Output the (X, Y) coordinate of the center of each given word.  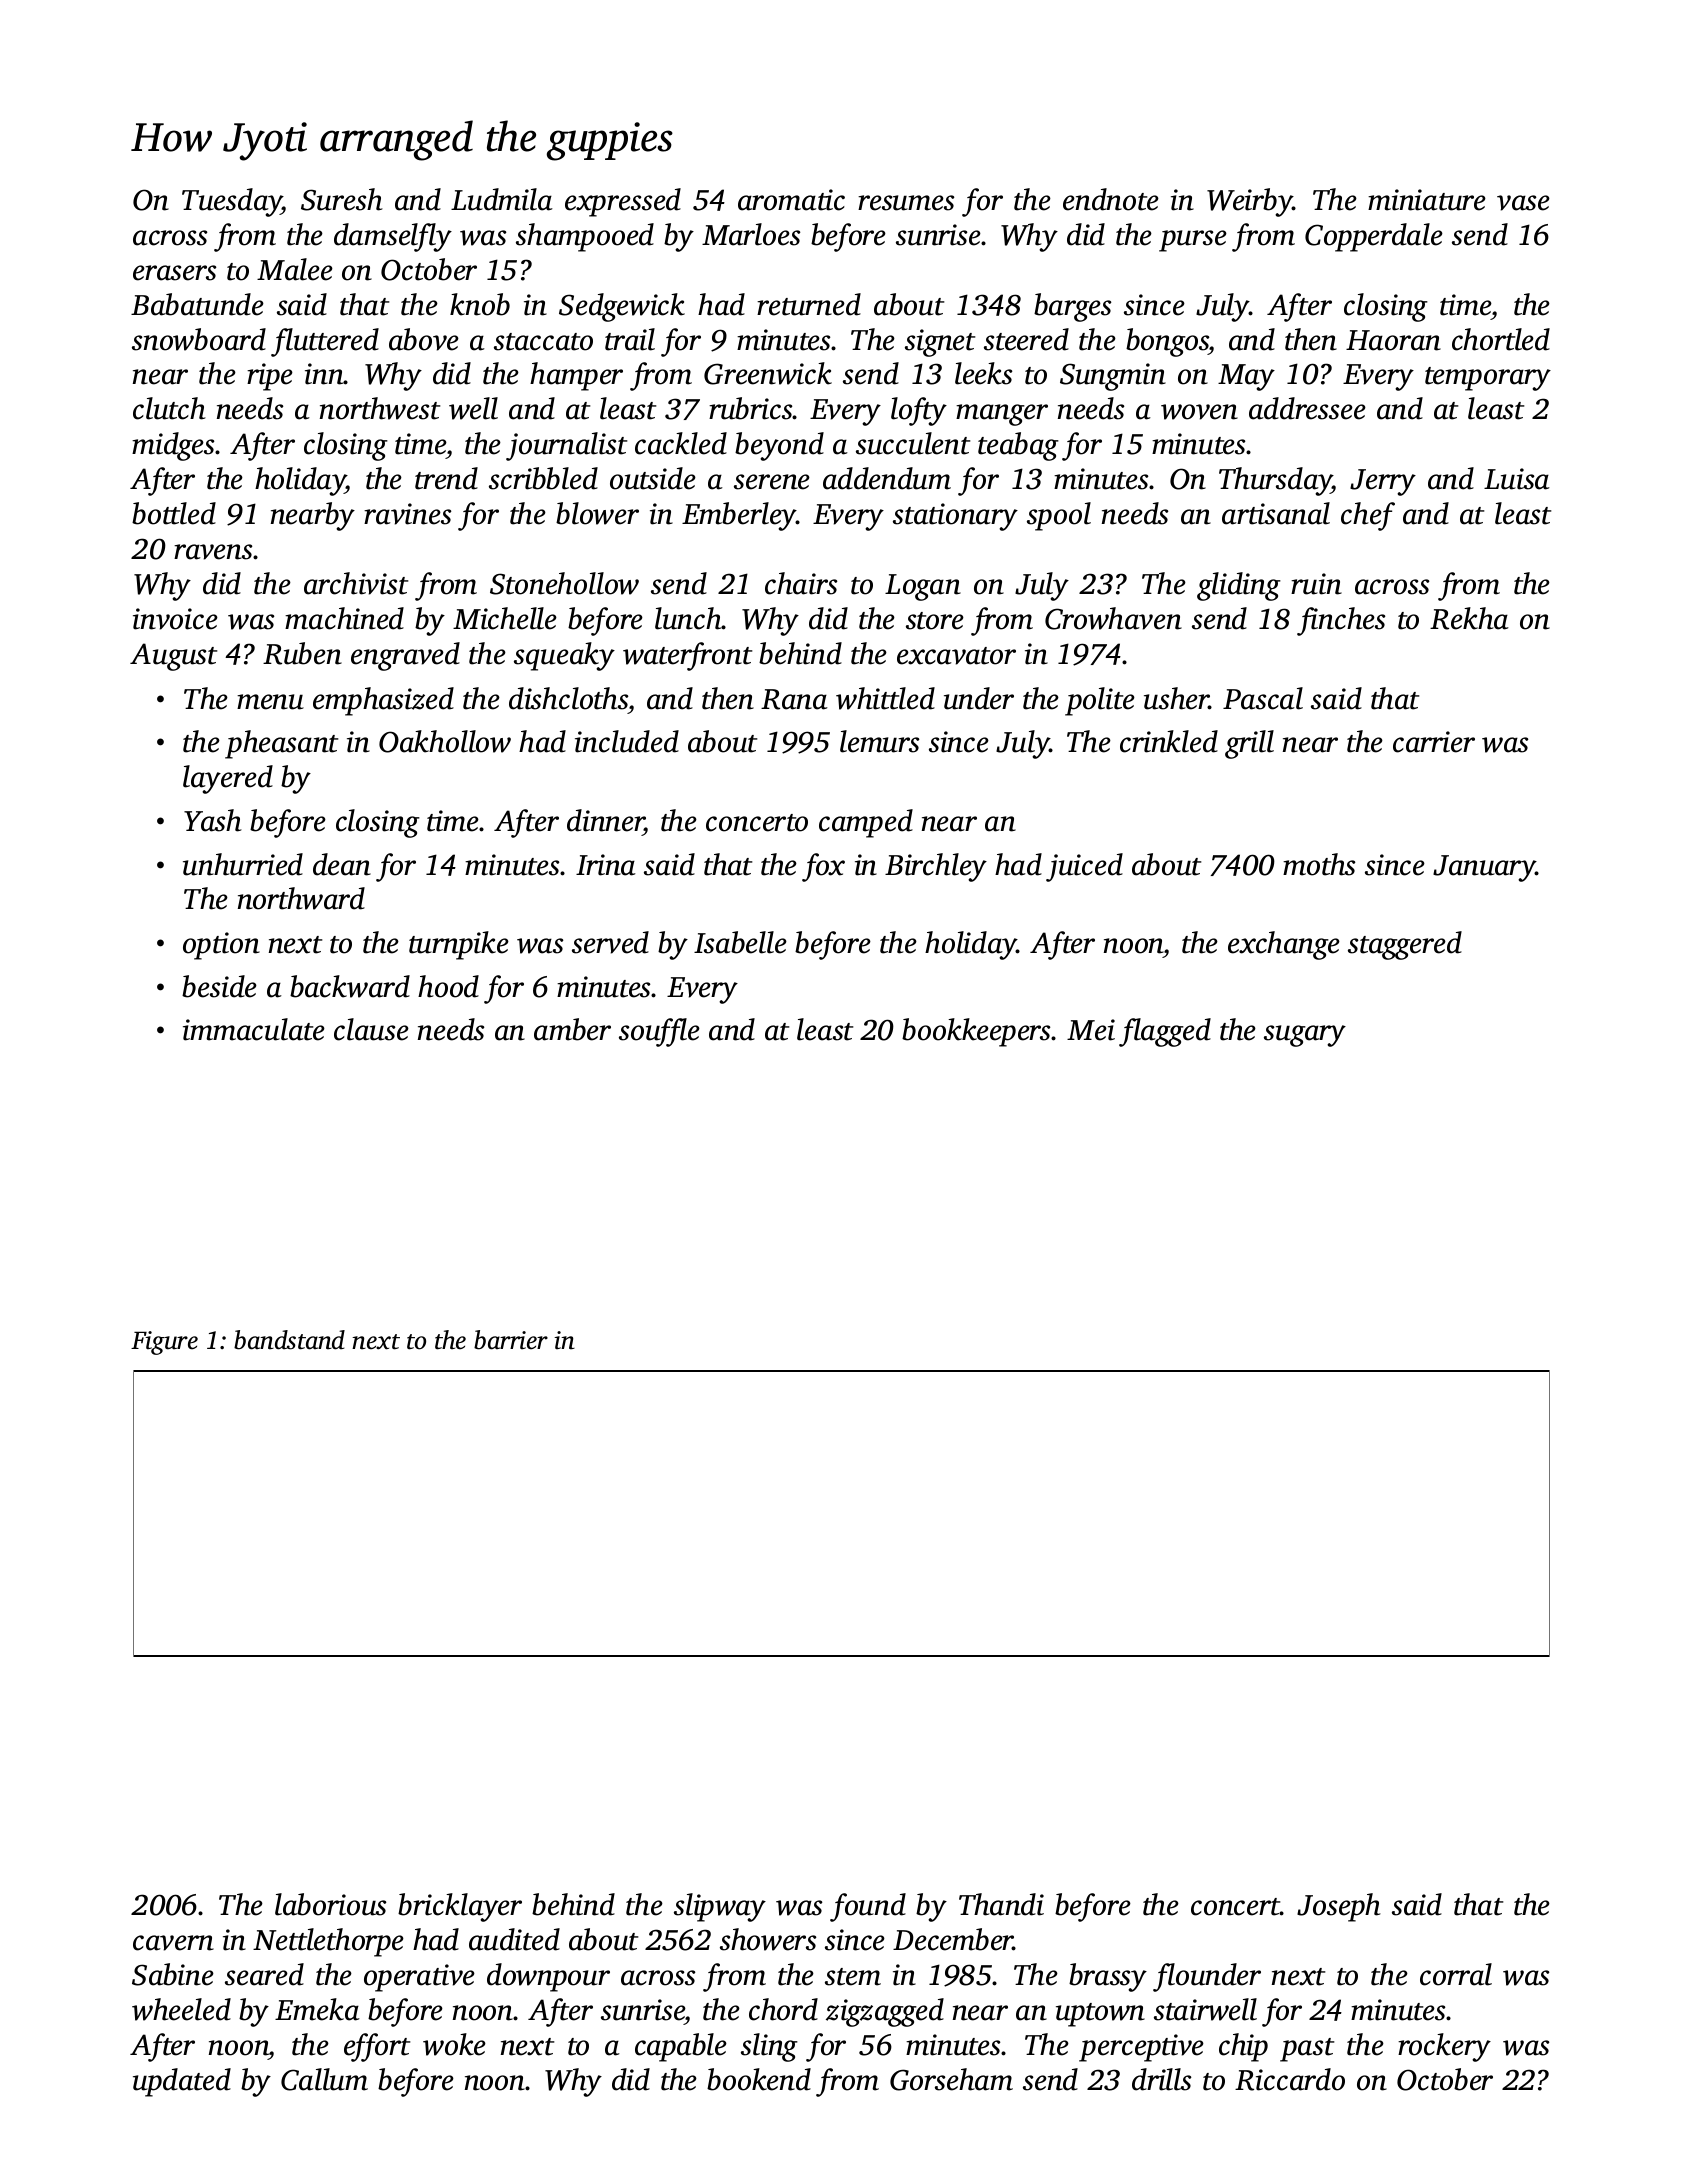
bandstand (289, 1340)
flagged (1165, 1032)
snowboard (199, 339)
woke (454, 2044)
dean (342, 864)
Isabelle (740, 942)
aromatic (791, 200)
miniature (1427, 200)
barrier (511, 1340)
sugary (1305, 1036)
